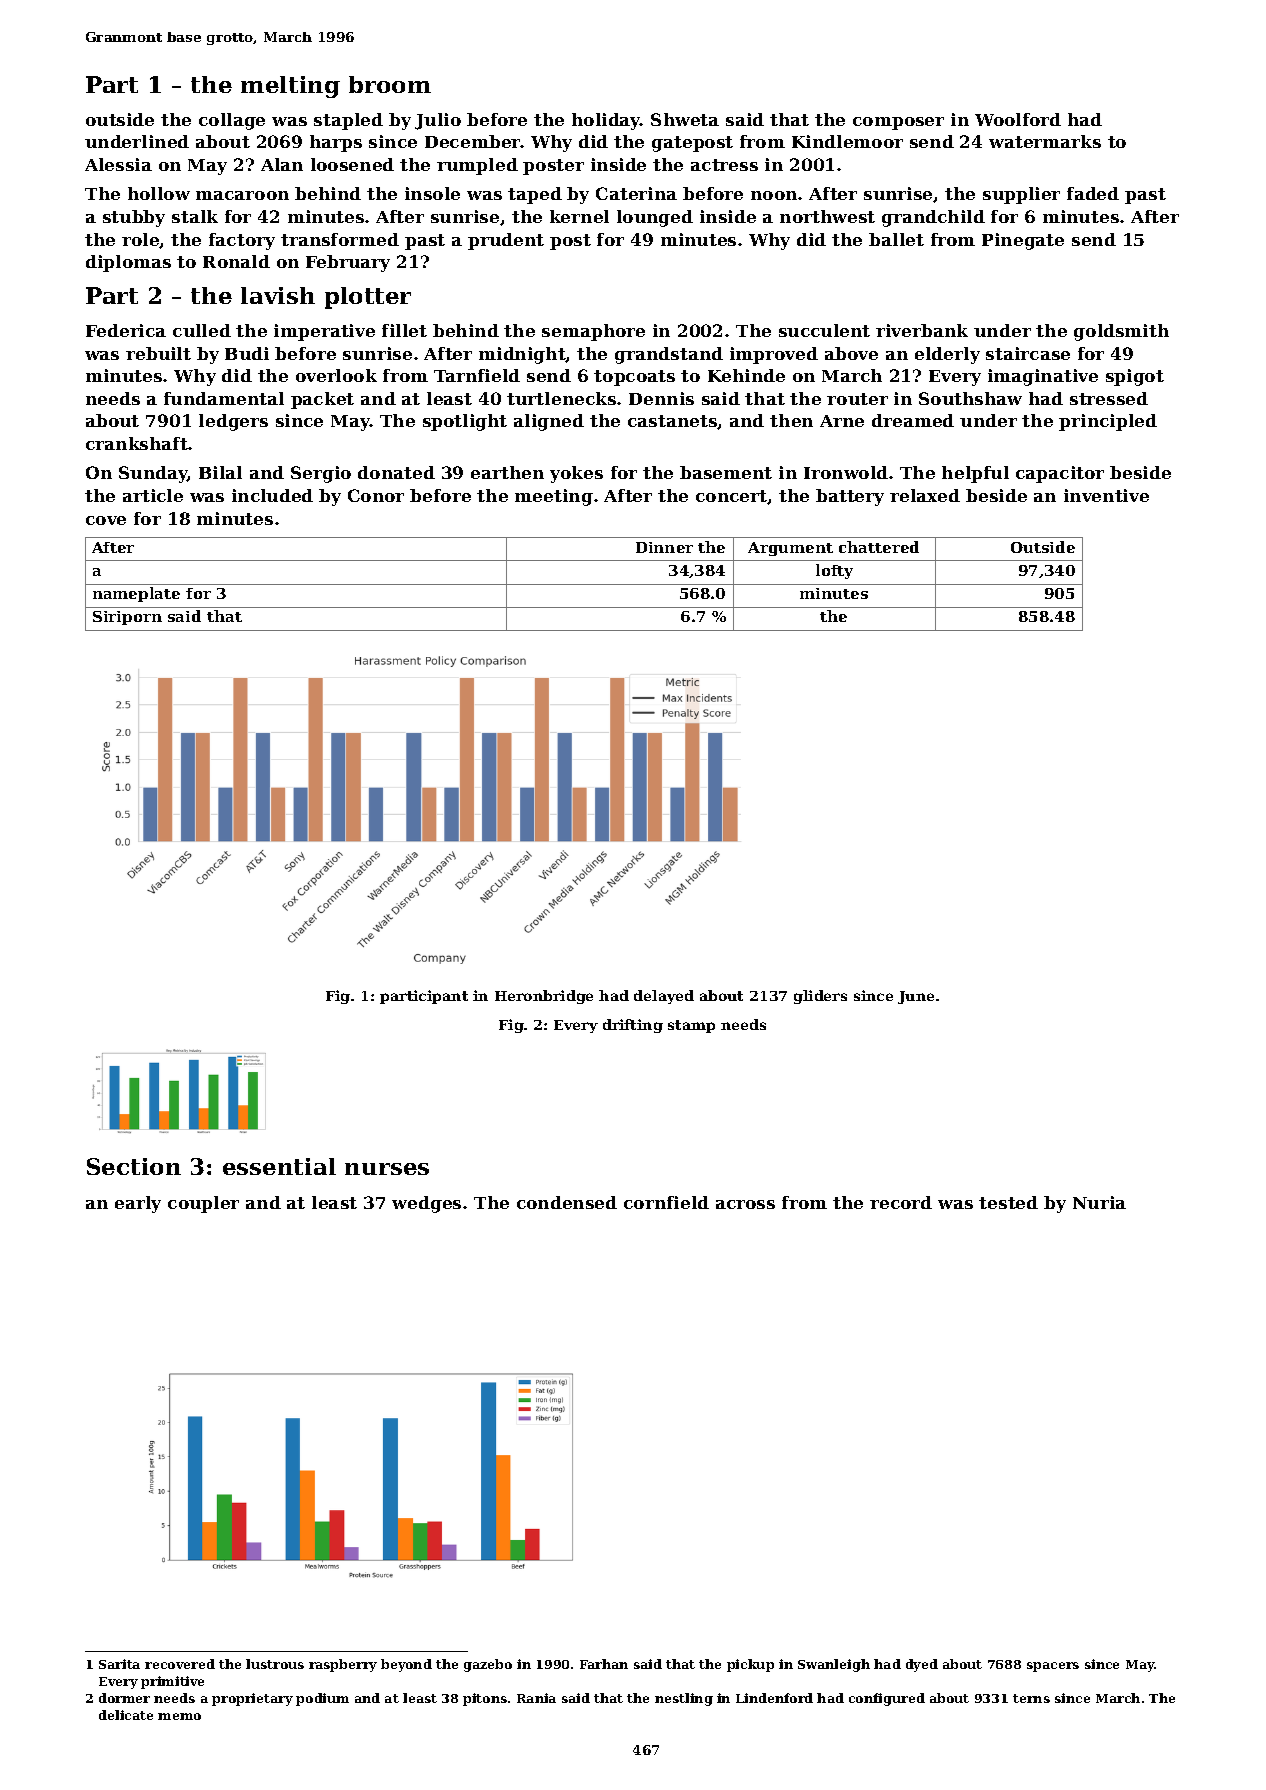 Image resolution: width=1266 pixels, height=1790 pixels. I want to click on prudent, so click(506, 241).
